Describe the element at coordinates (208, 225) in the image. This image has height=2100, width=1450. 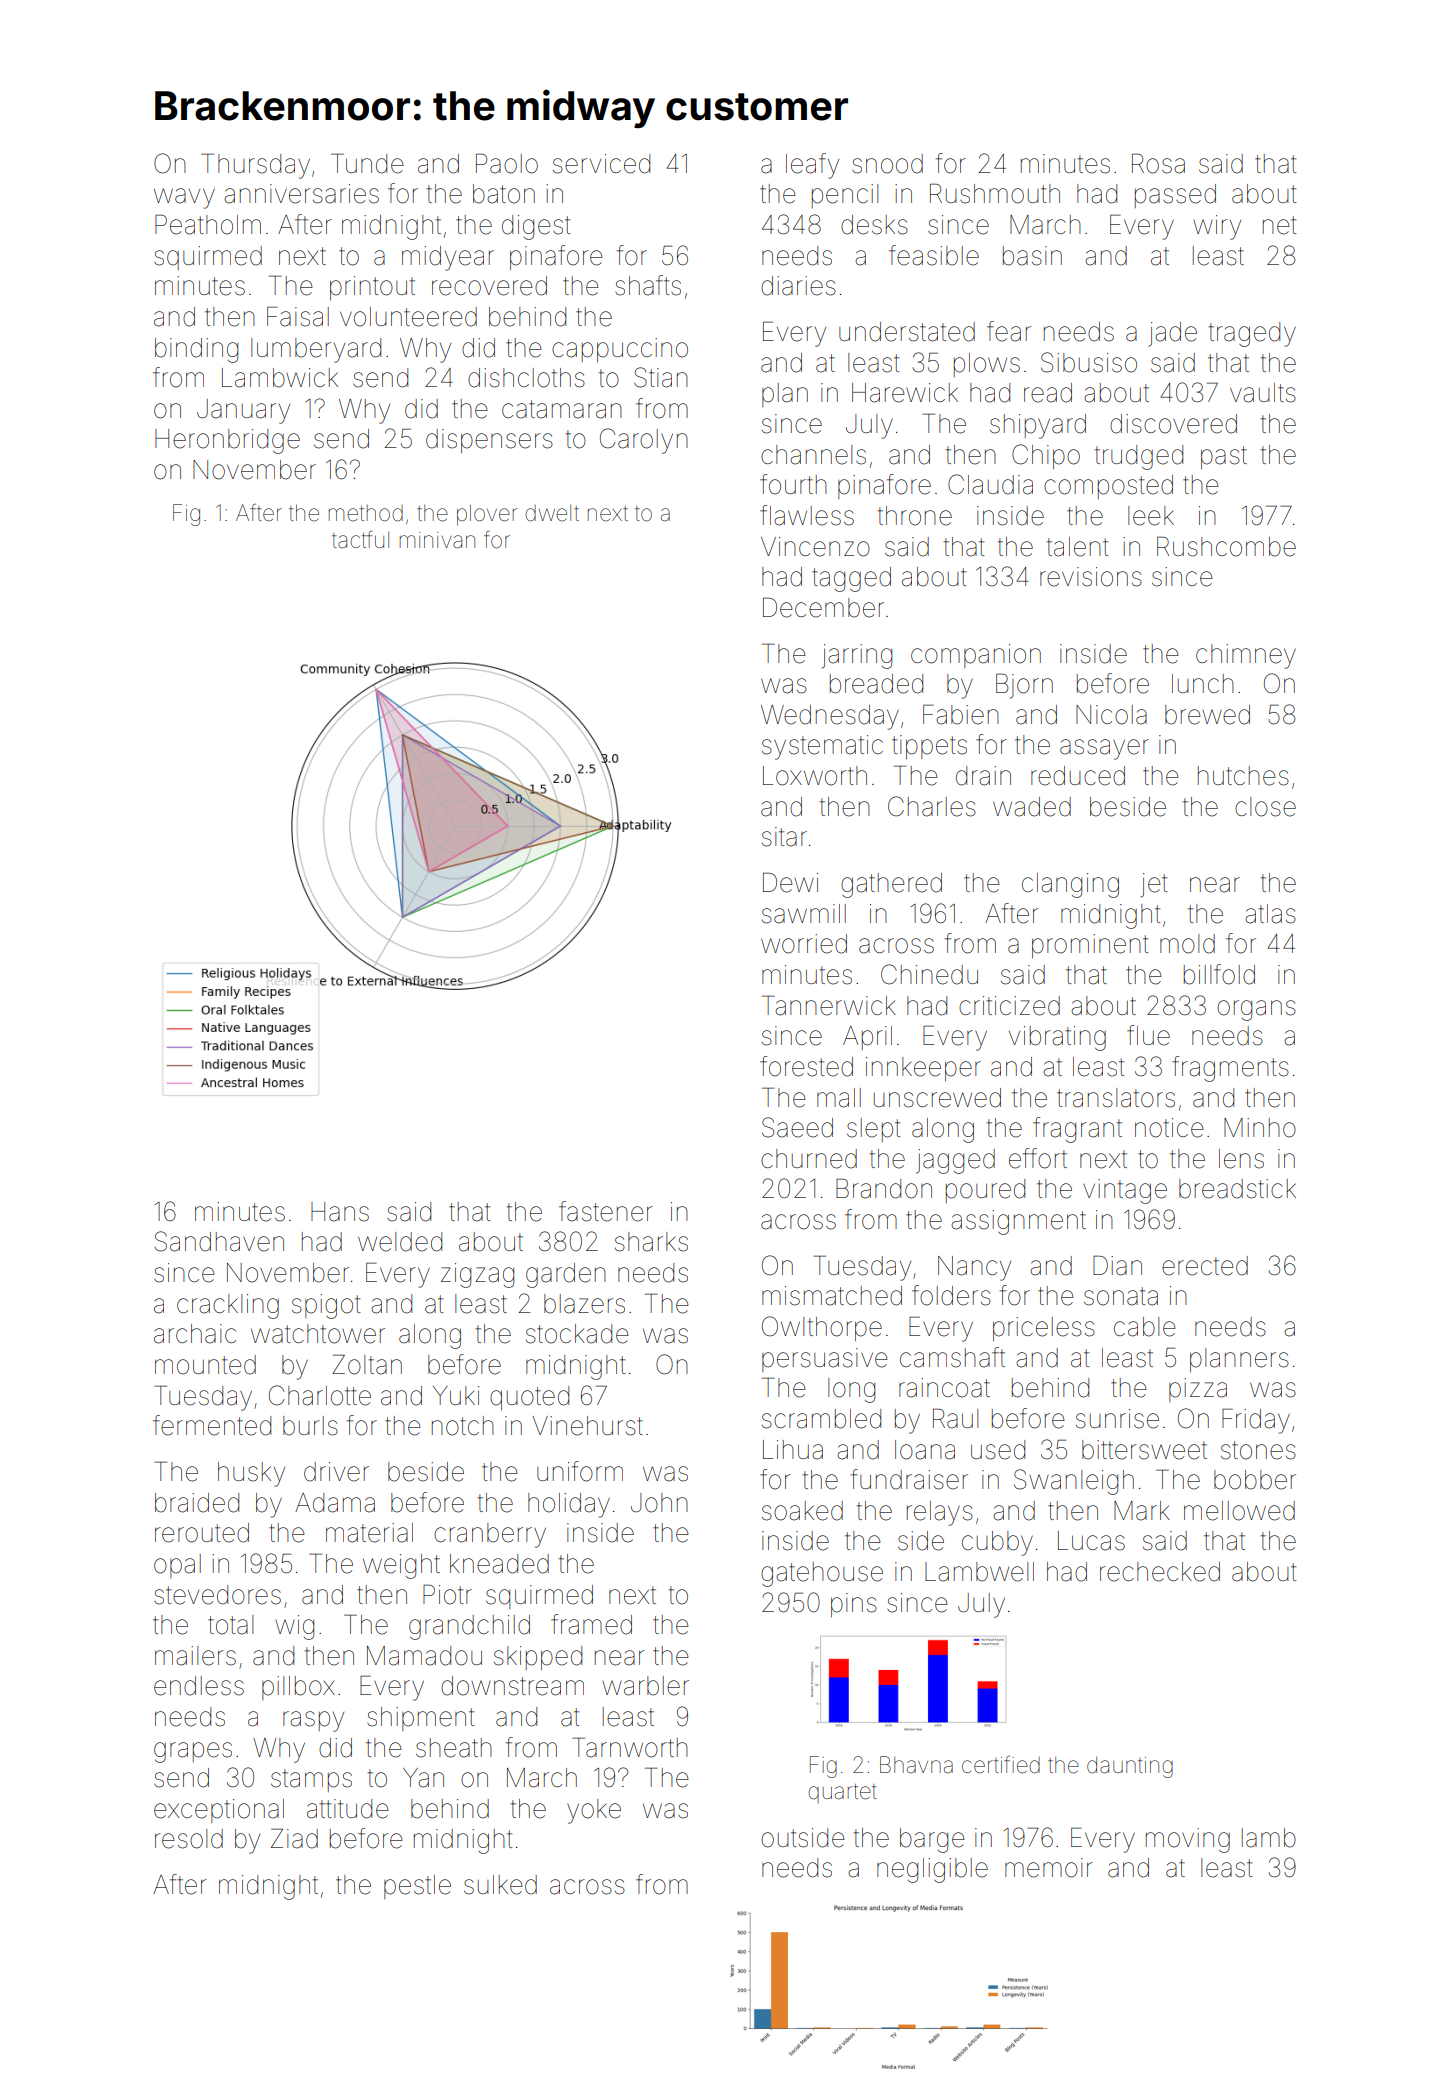
I see `Peatholm` at that location.
